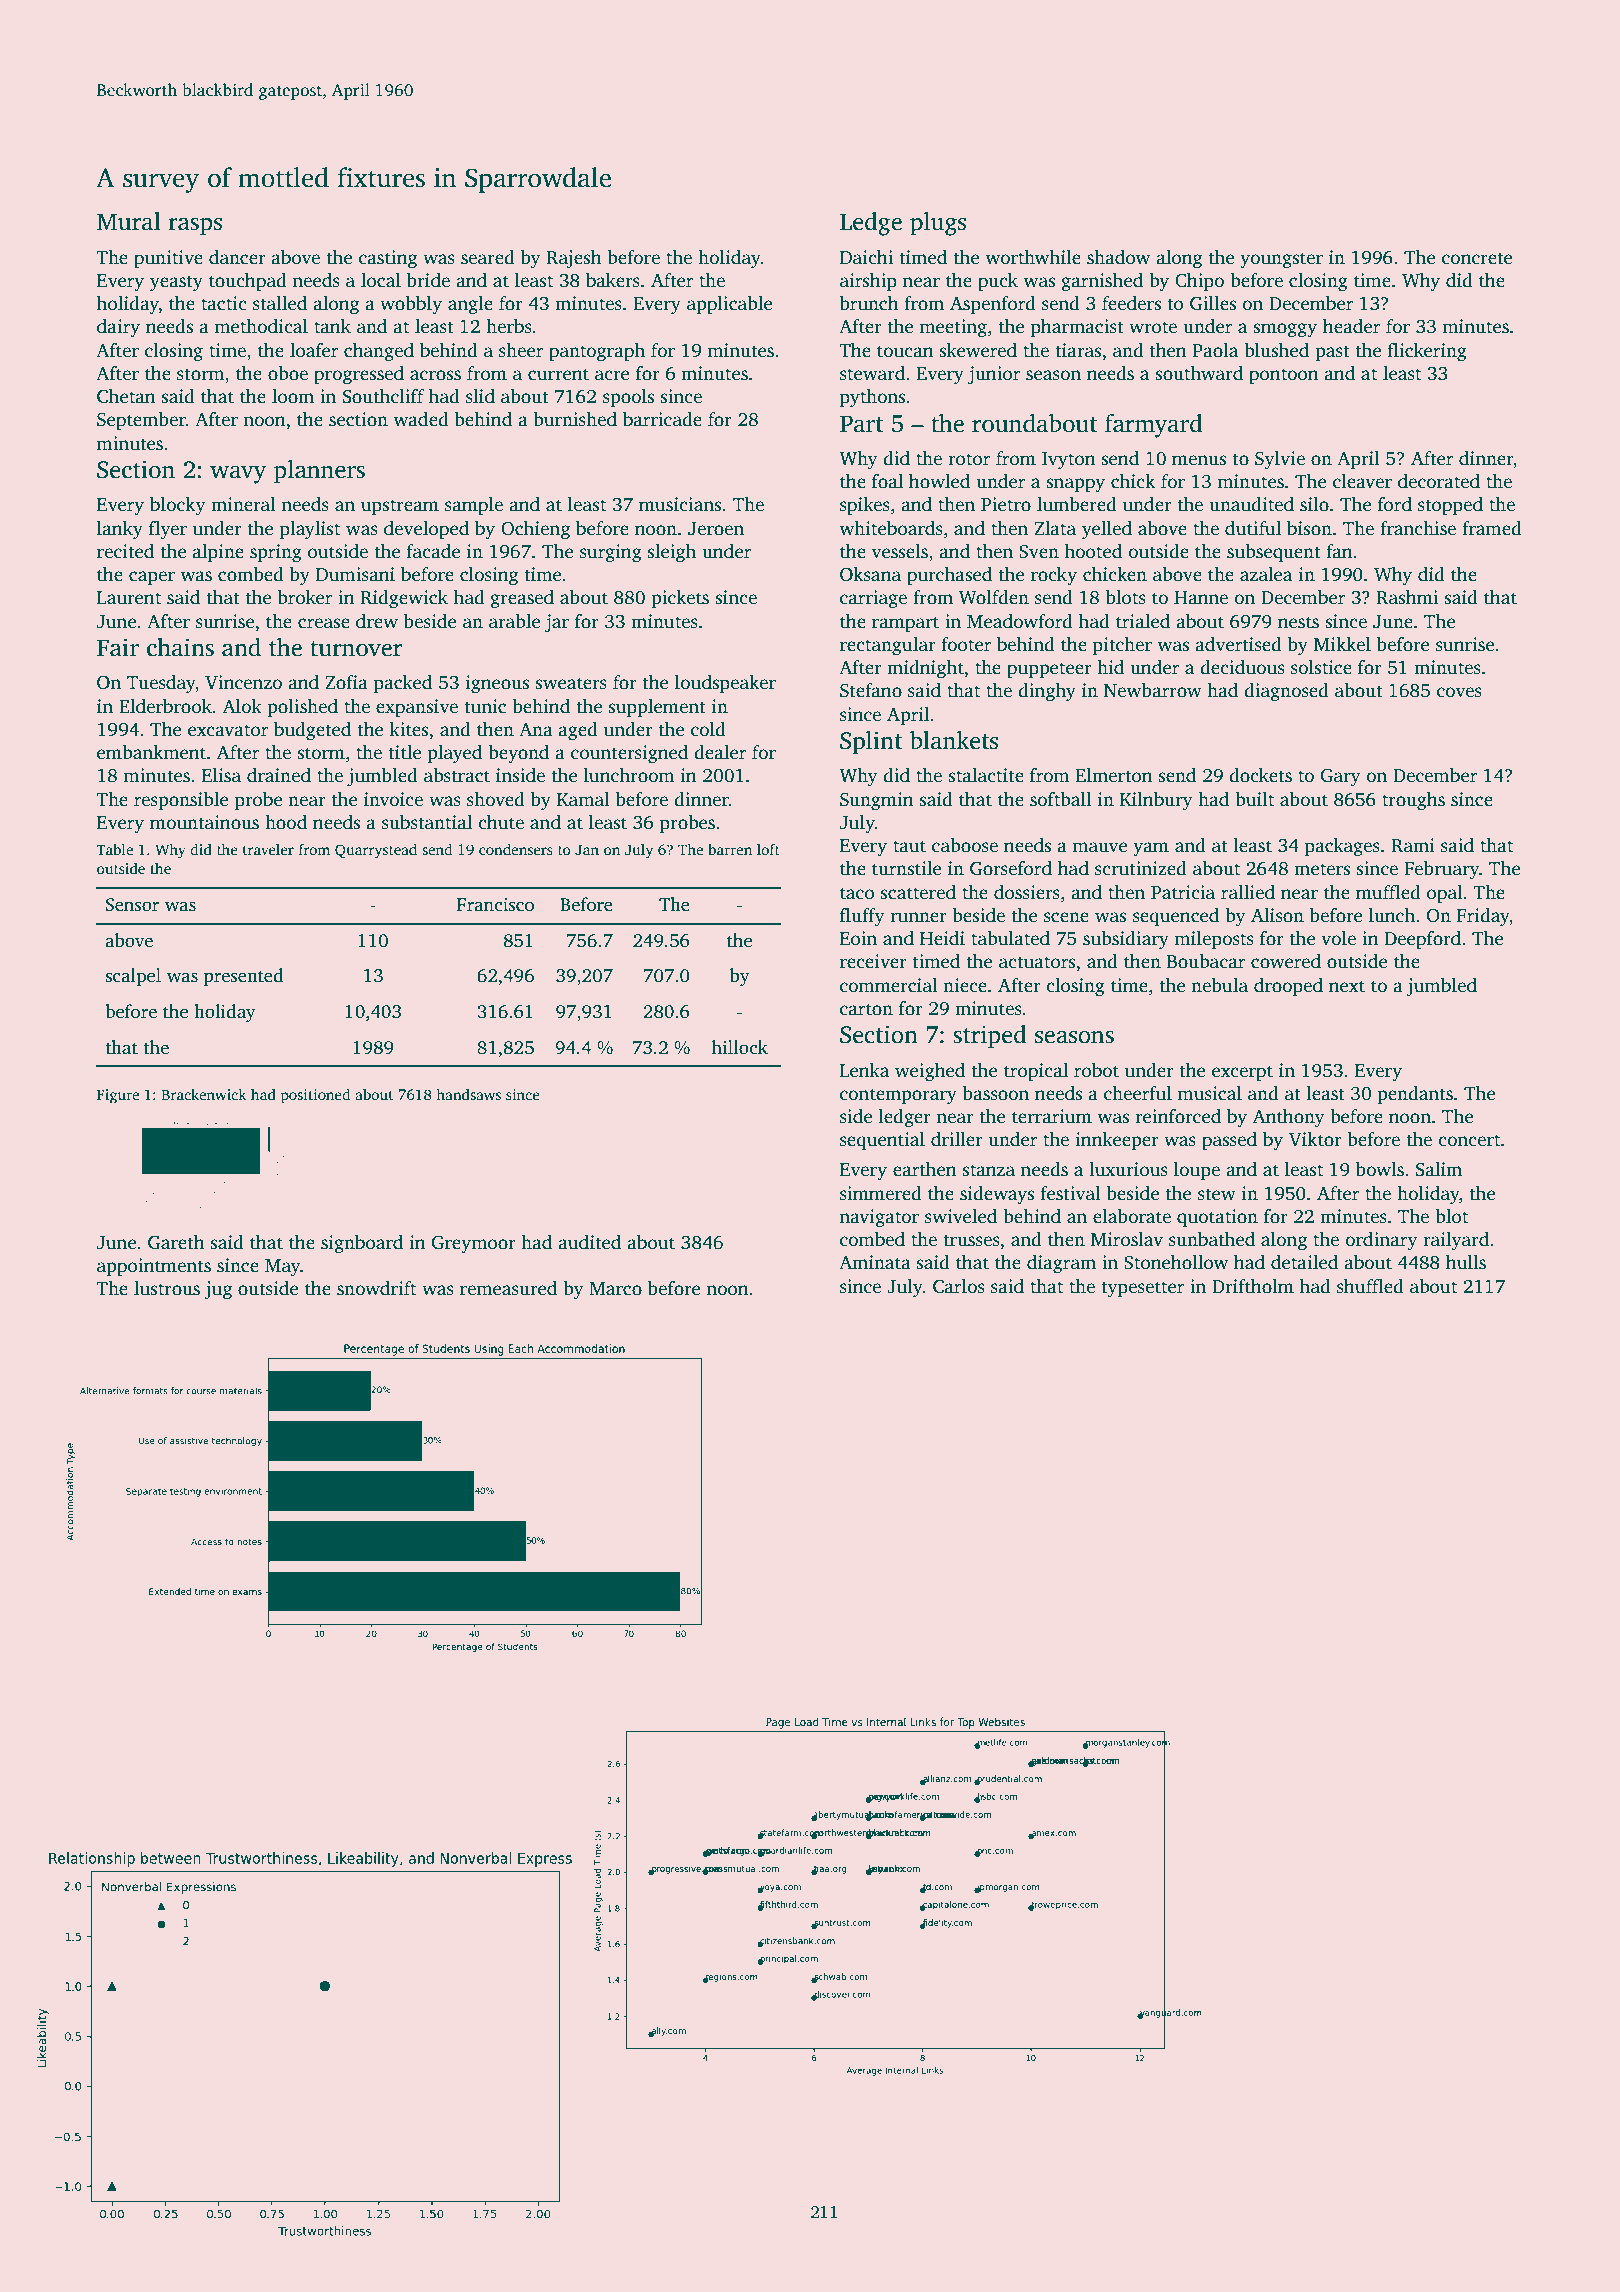 The height and width of the screenshot is (2292, 1620). I want to click on handsaws, so click(469, 1094).
